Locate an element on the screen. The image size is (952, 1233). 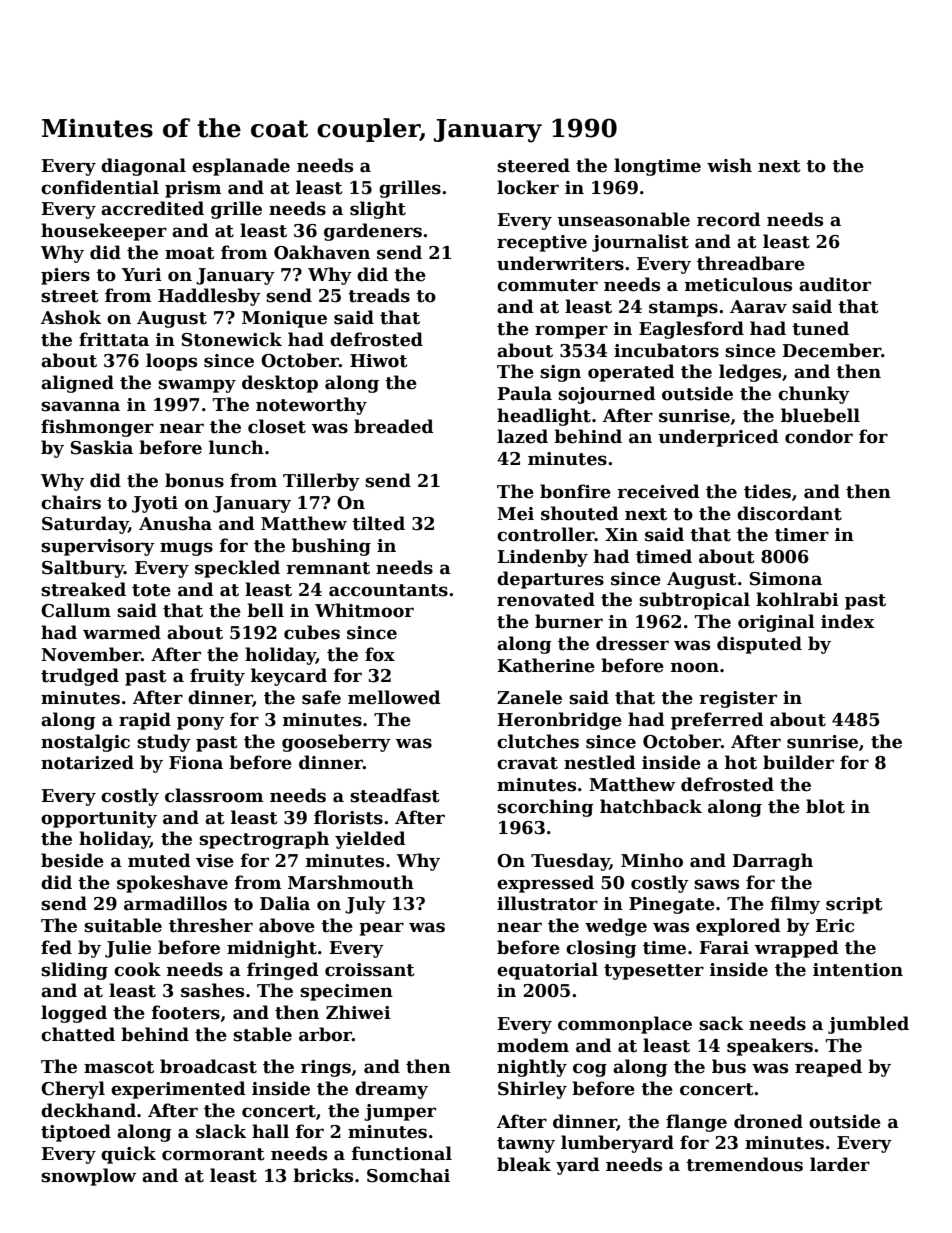
breaded is located at coordinates (394, 426).
